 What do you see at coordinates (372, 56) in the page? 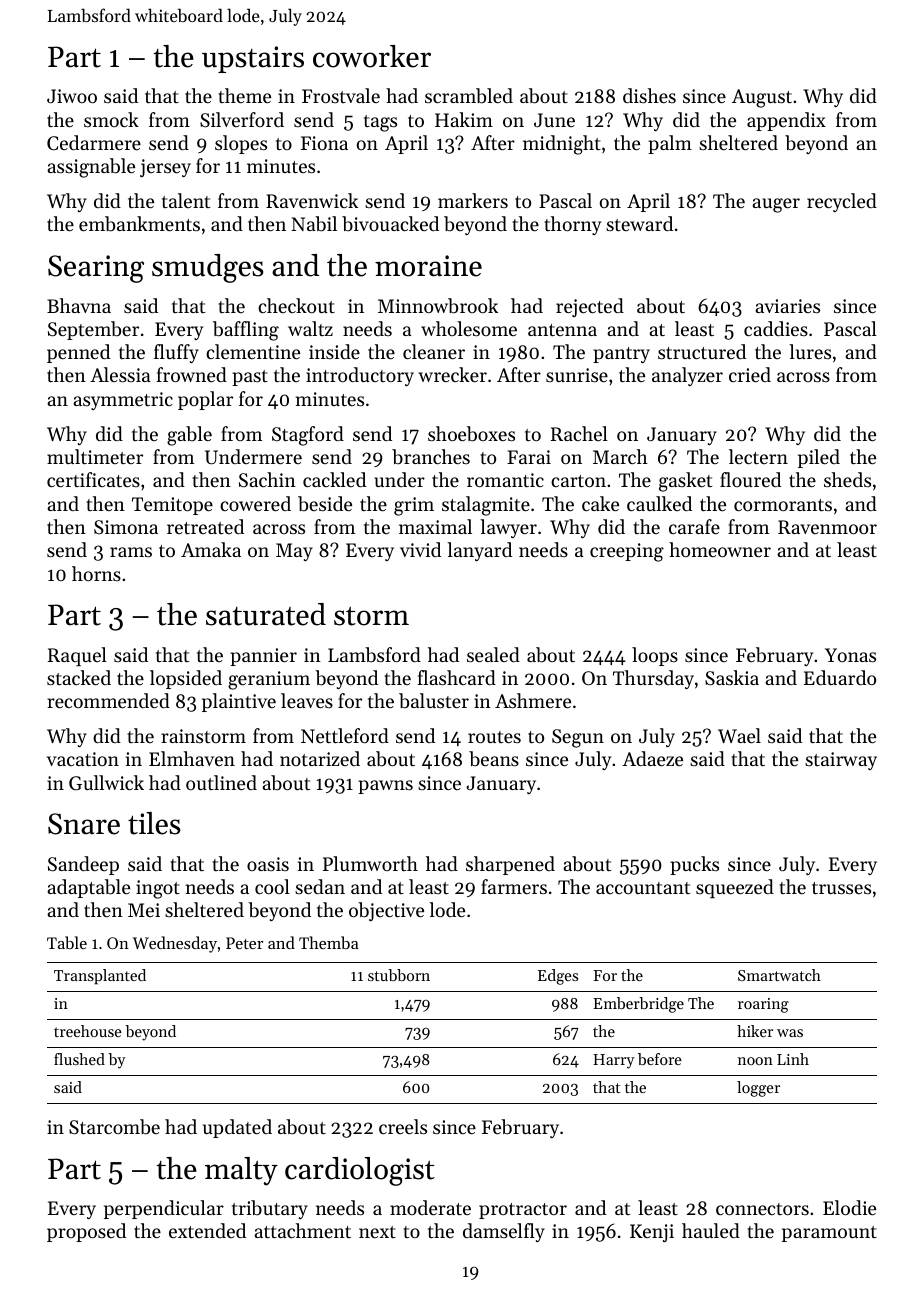
I see `coworker` at bounding box center [372, 56].
